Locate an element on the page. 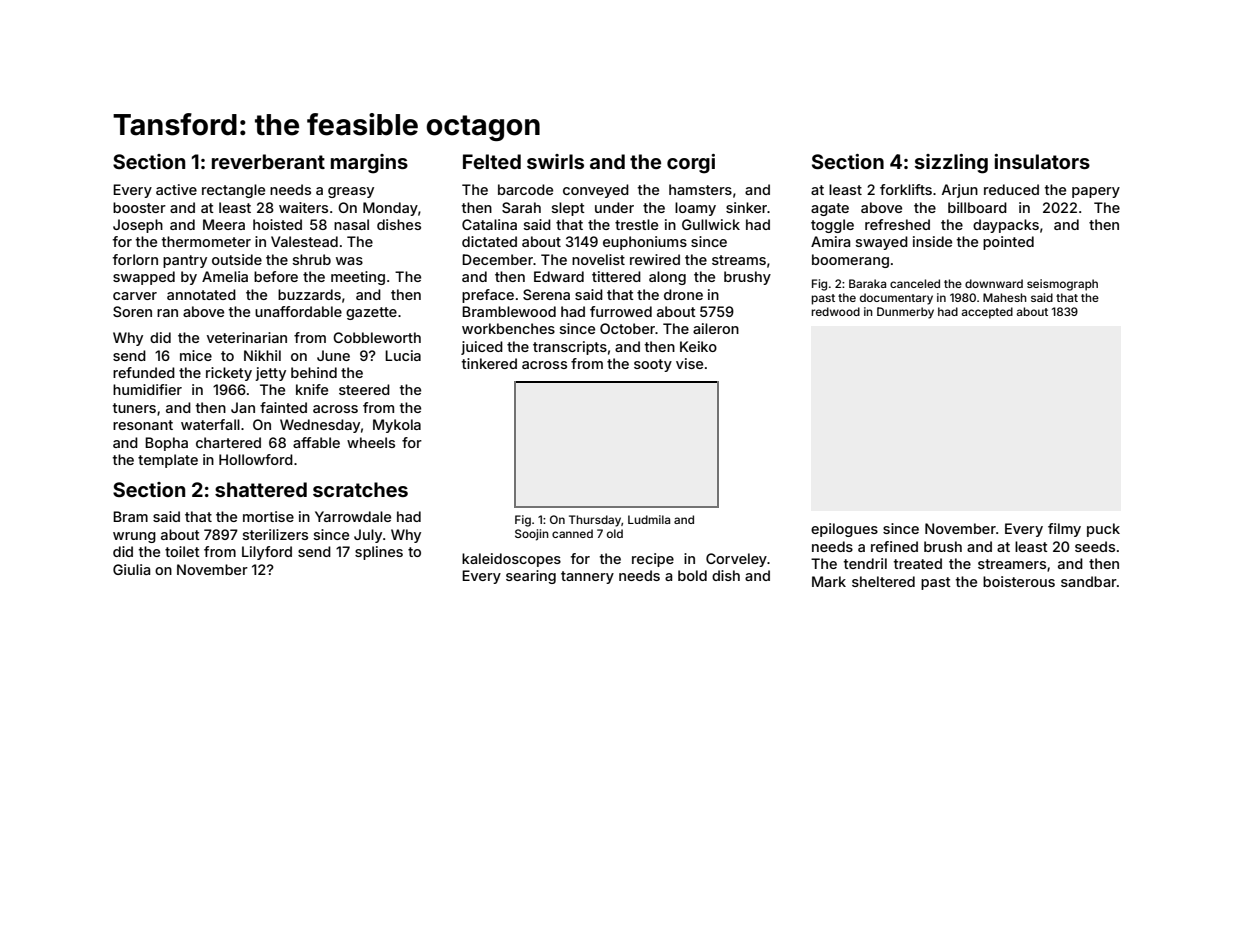  furrowed is located at coordinates (621, 311).
